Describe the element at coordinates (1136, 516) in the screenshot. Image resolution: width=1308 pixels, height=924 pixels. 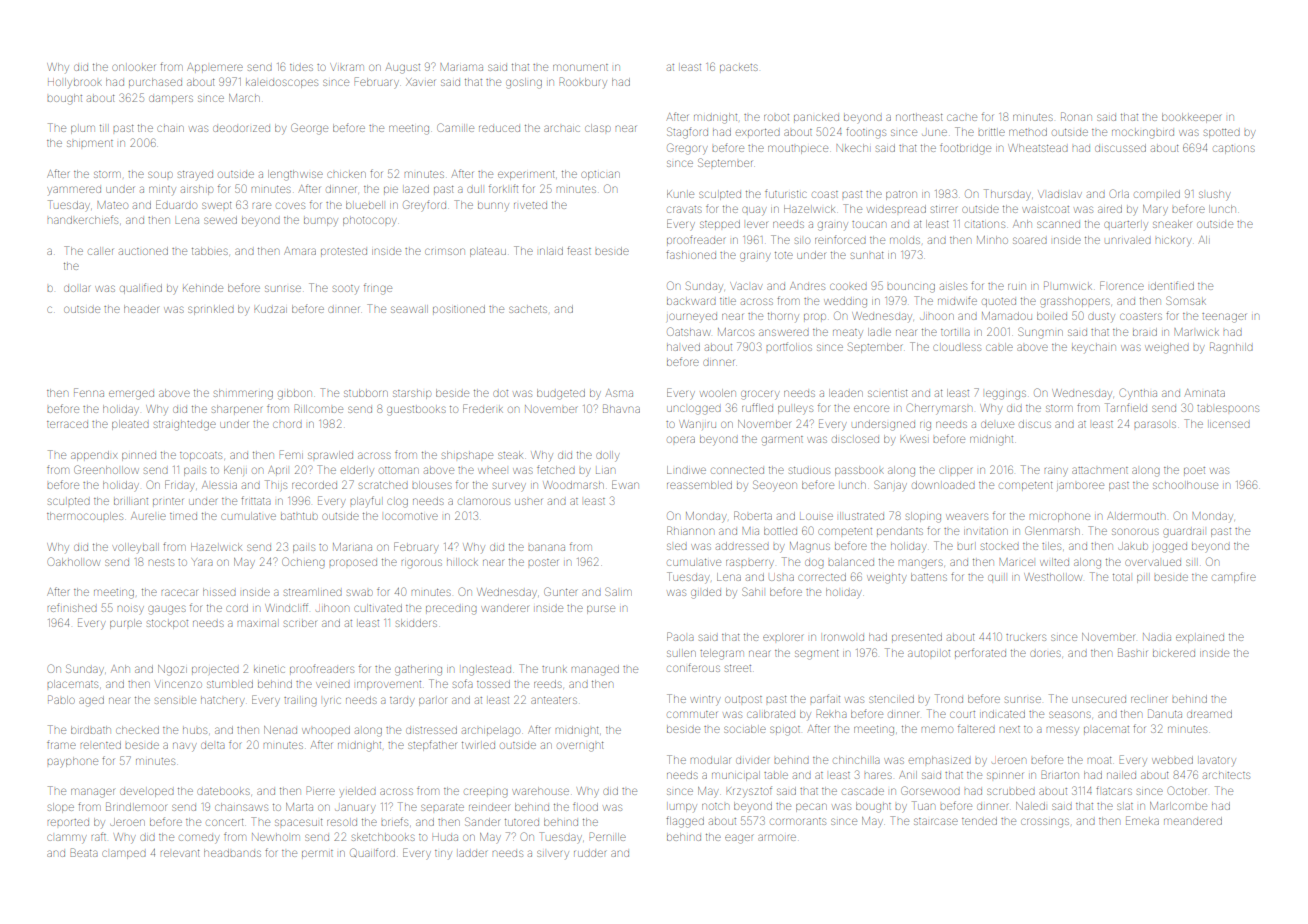
I see `Aldermouth` at that location.
